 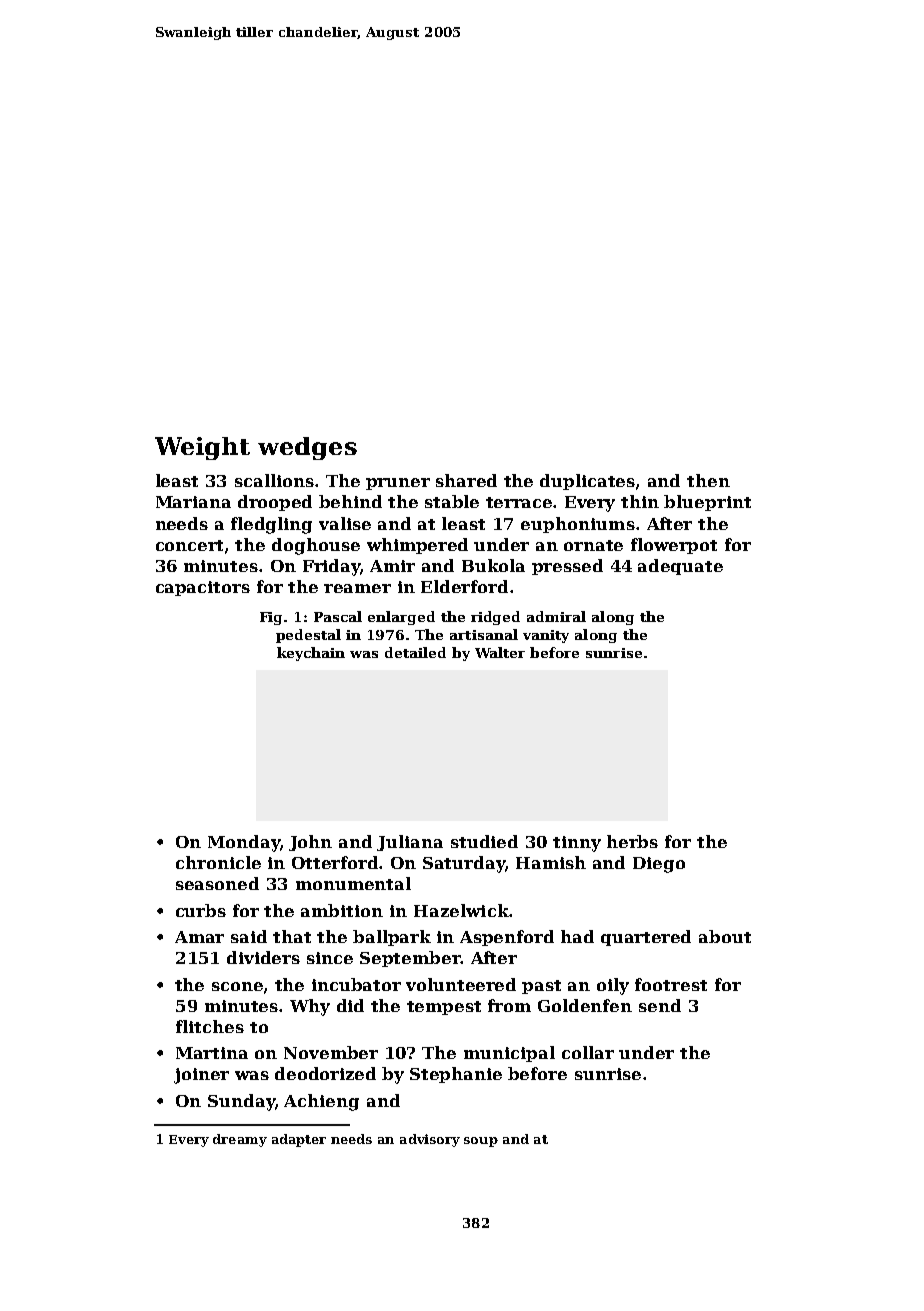 I want to click on herbs, so click(x=632, y=841).
